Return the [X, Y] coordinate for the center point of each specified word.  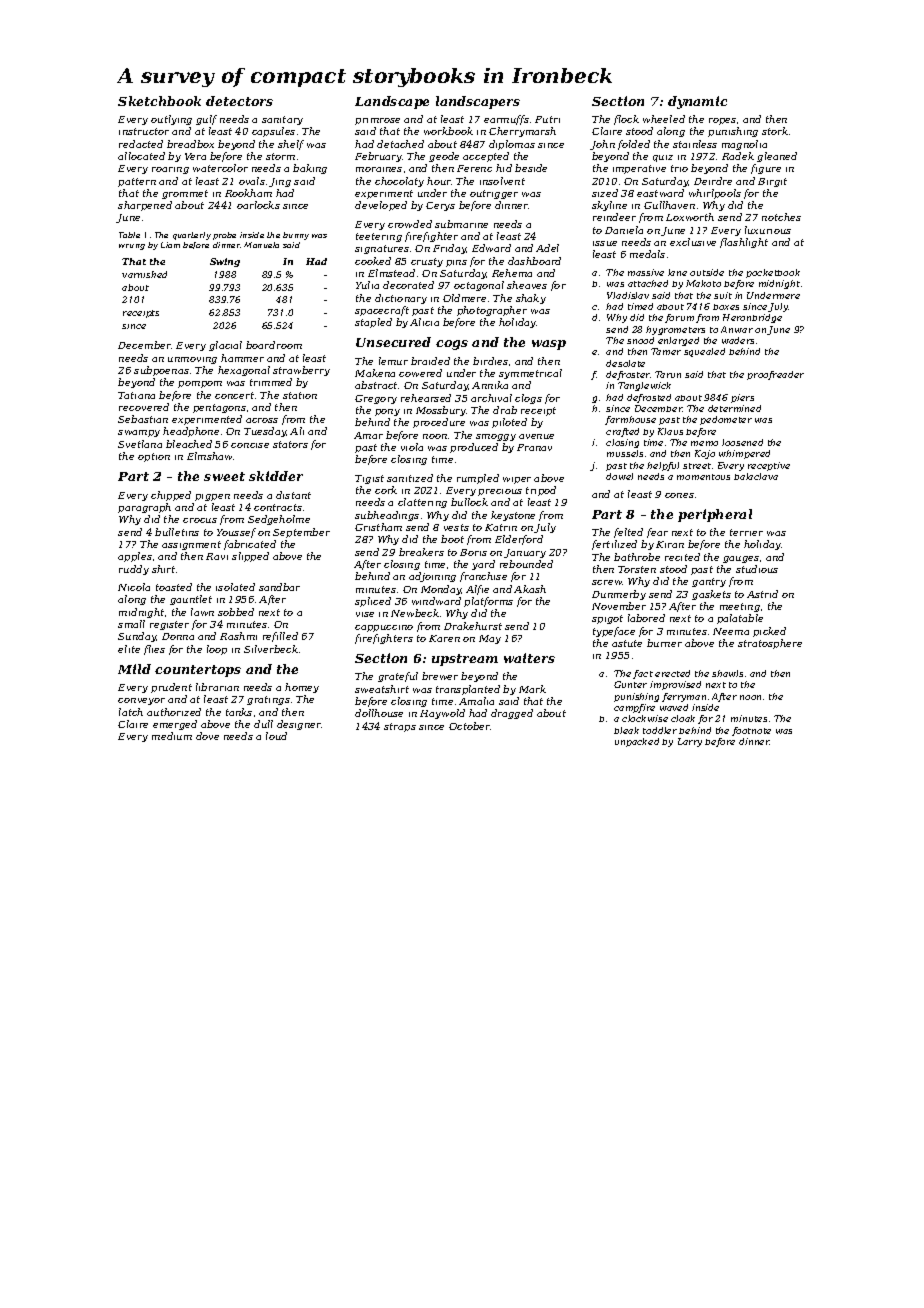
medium [172, 736]
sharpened [145, 206]
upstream [465, 660]
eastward [660, 193]
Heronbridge [752, 318]
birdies [490, 361]
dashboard [534, 261]
